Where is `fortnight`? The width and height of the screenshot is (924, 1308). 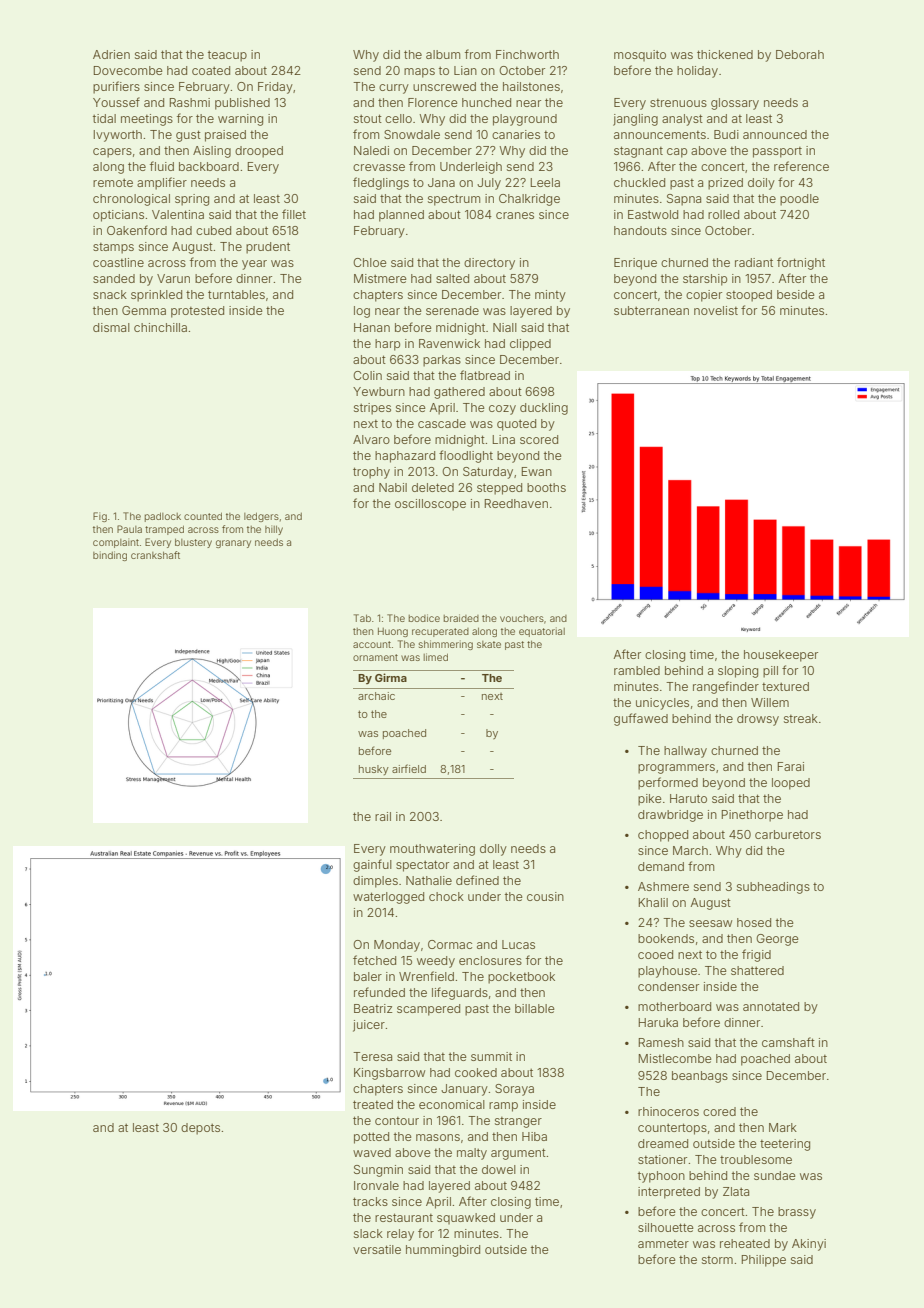
fortnight is located at coordinates (801, 263).
